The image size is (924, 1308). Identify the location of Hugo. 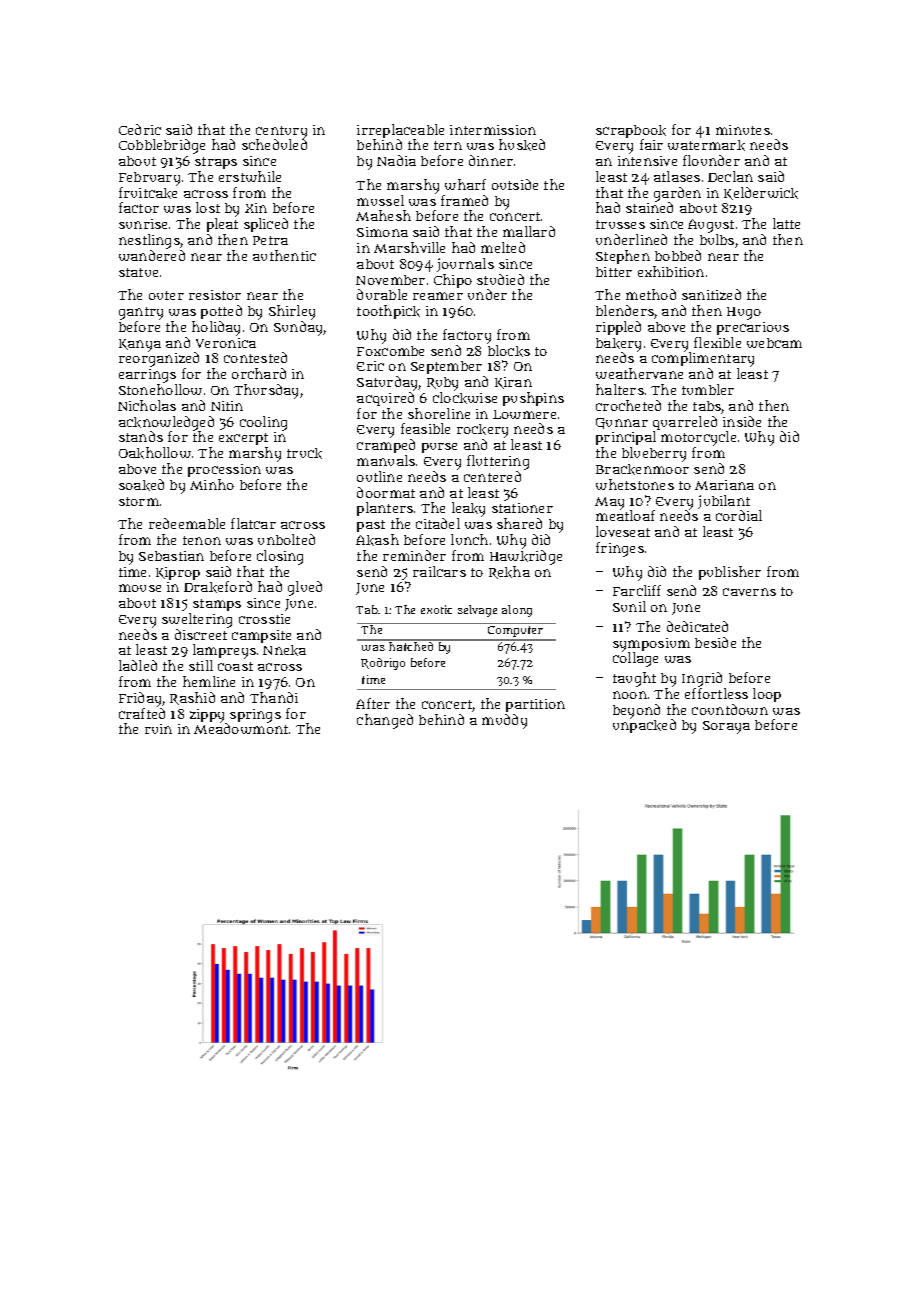
(744, 313).
